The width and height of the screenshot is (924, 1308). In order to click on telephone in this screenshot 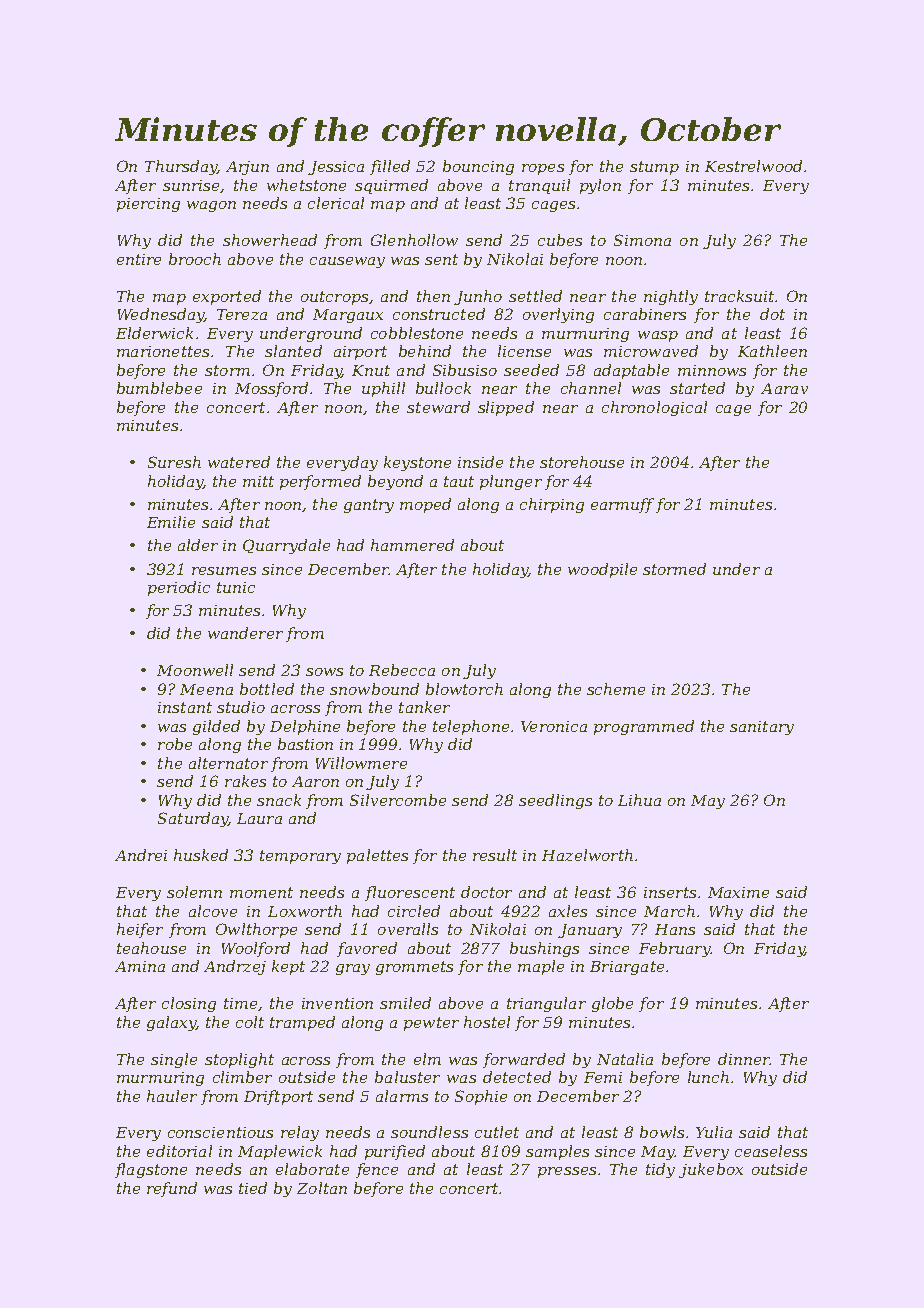, I will do `click(471, 727)`.
